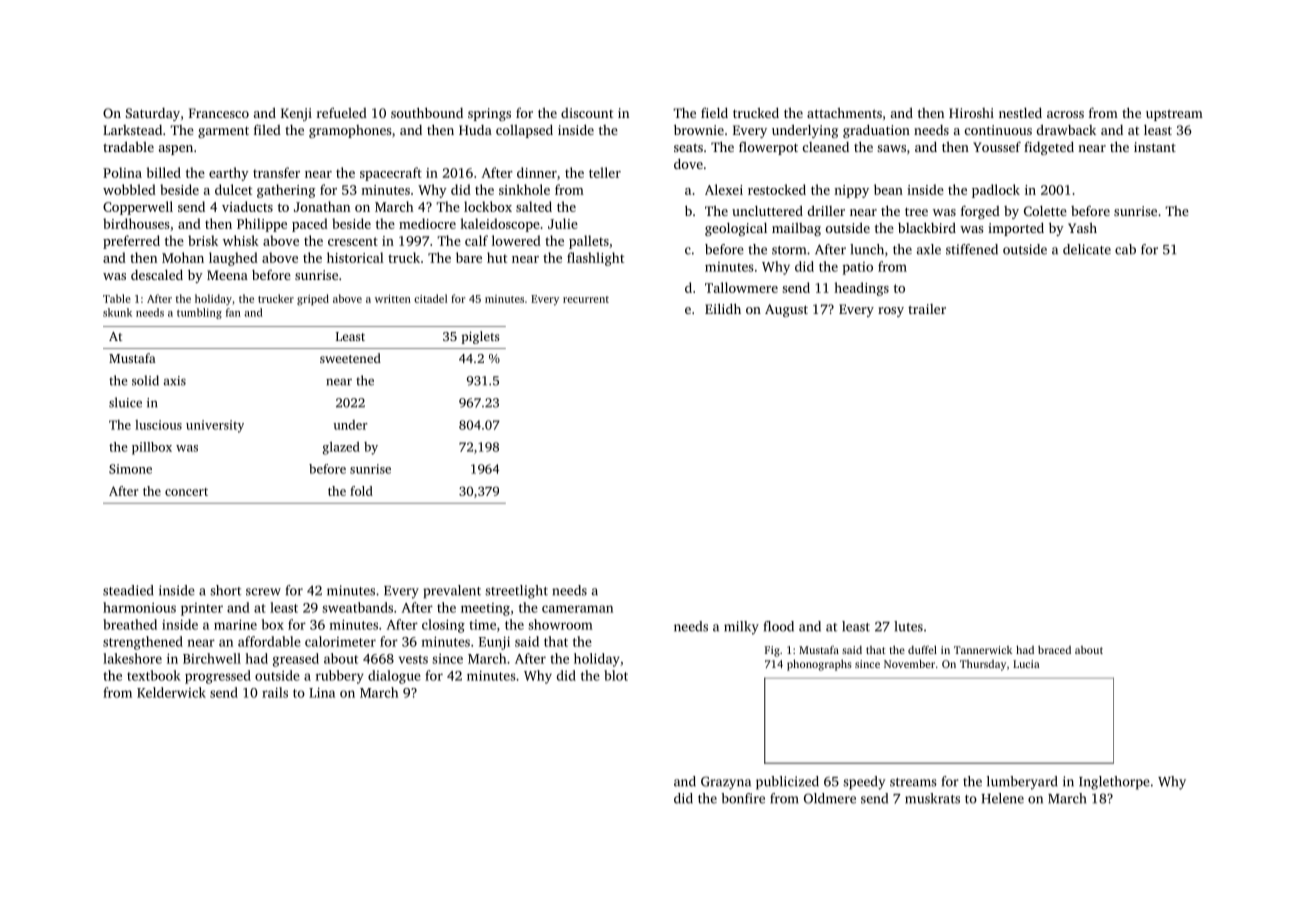  Describe the element at coordinates (361, 491) in the image. I see `fold` at that location.
